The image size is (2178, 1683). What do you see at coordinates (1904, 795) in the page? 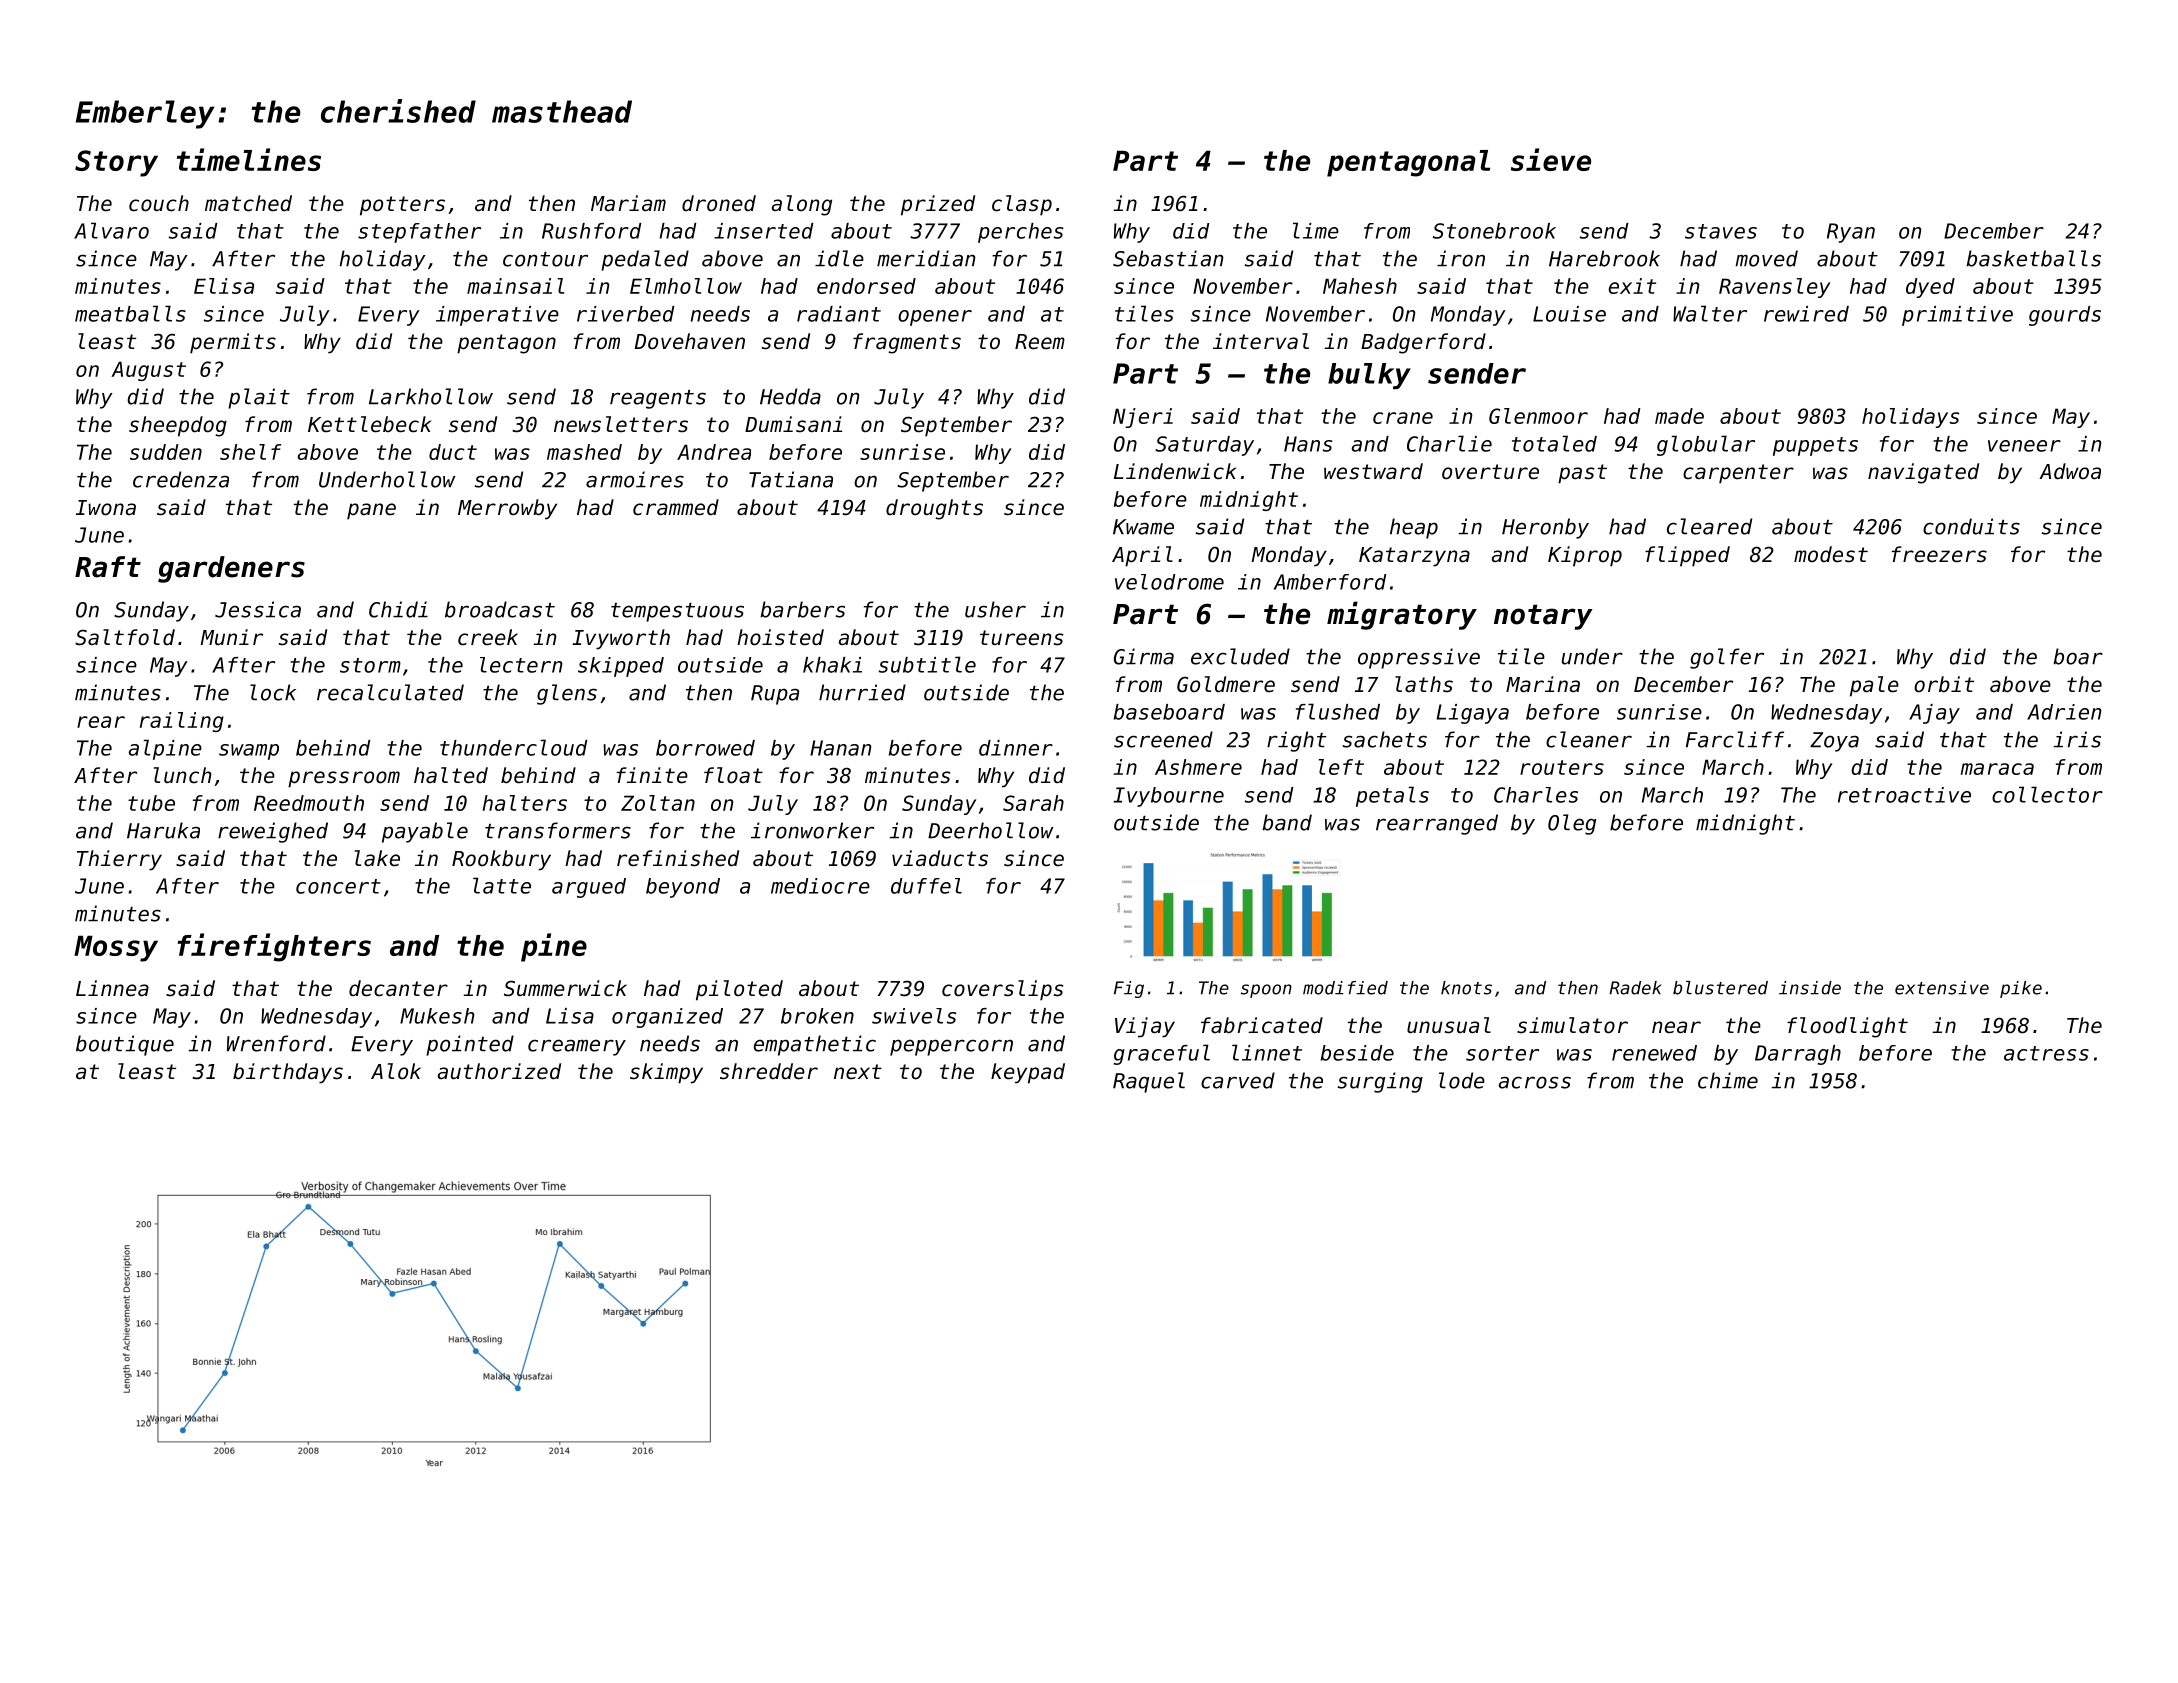
I see `retroactive` at bounding box center [1904, 795].
